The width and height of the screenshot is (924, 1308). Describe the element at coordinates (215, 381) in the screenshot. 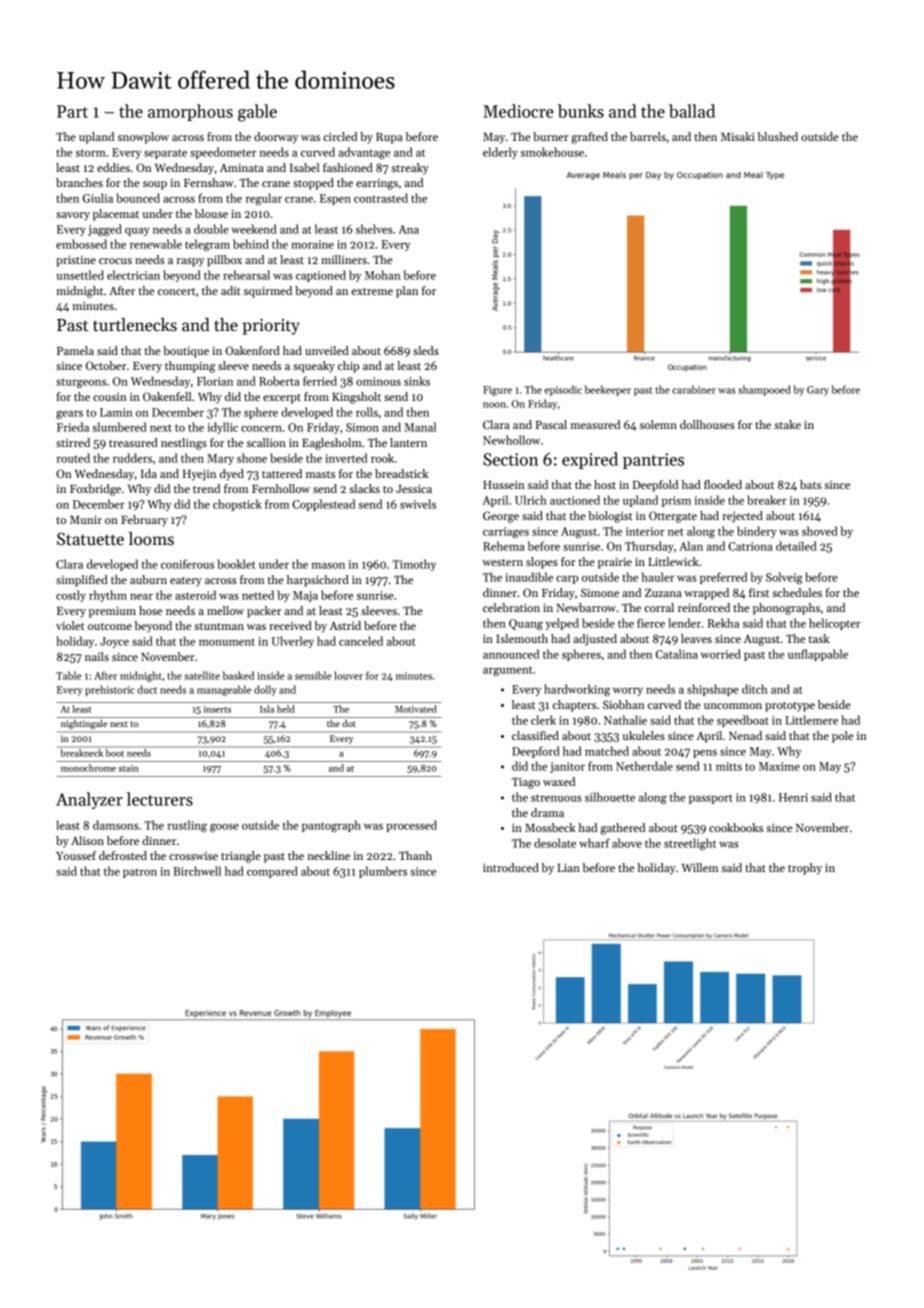

I see `Florian` at that location.
